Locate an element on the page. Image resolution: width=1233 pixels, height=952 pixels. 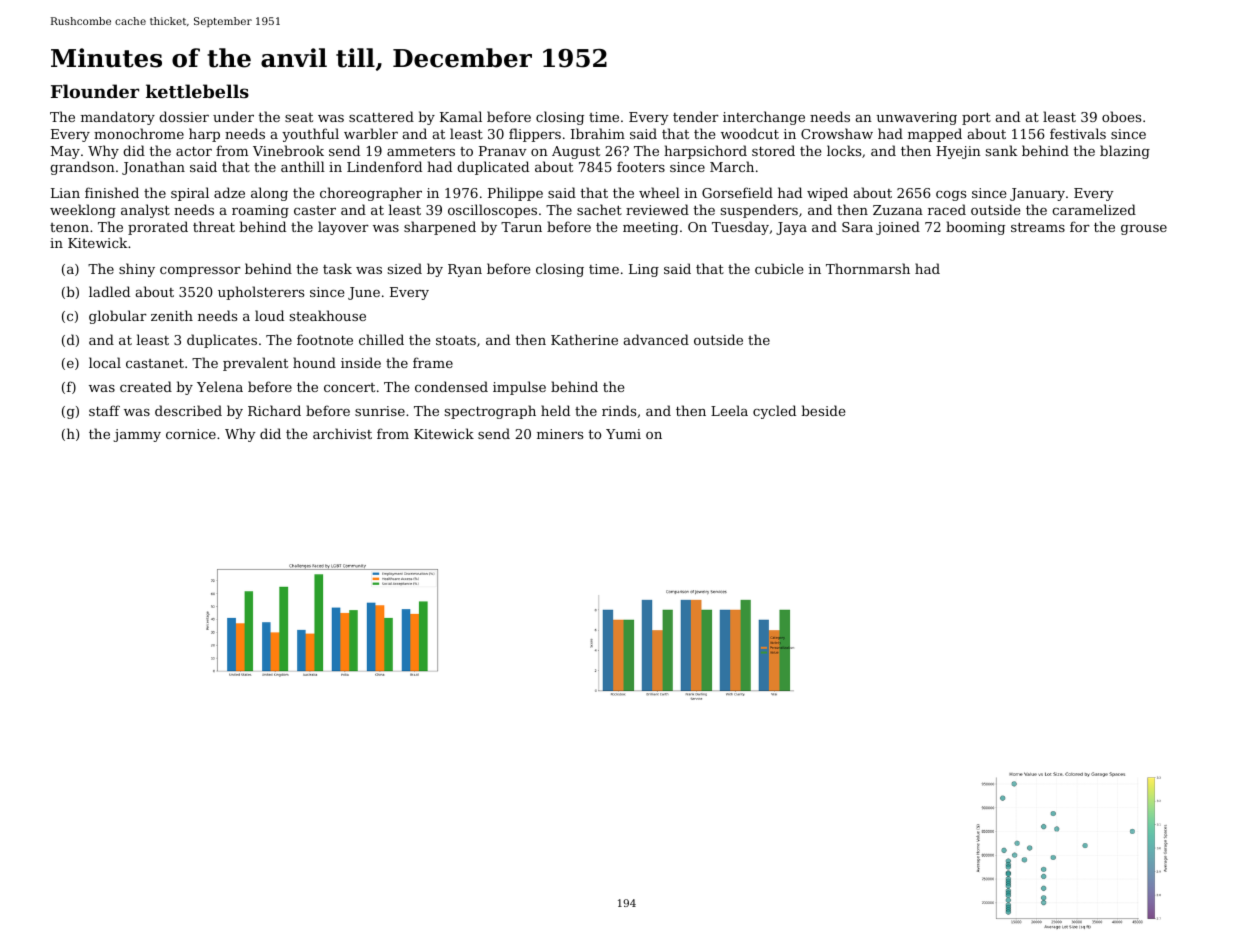
suspenders is located at coordinates (759, 211).
